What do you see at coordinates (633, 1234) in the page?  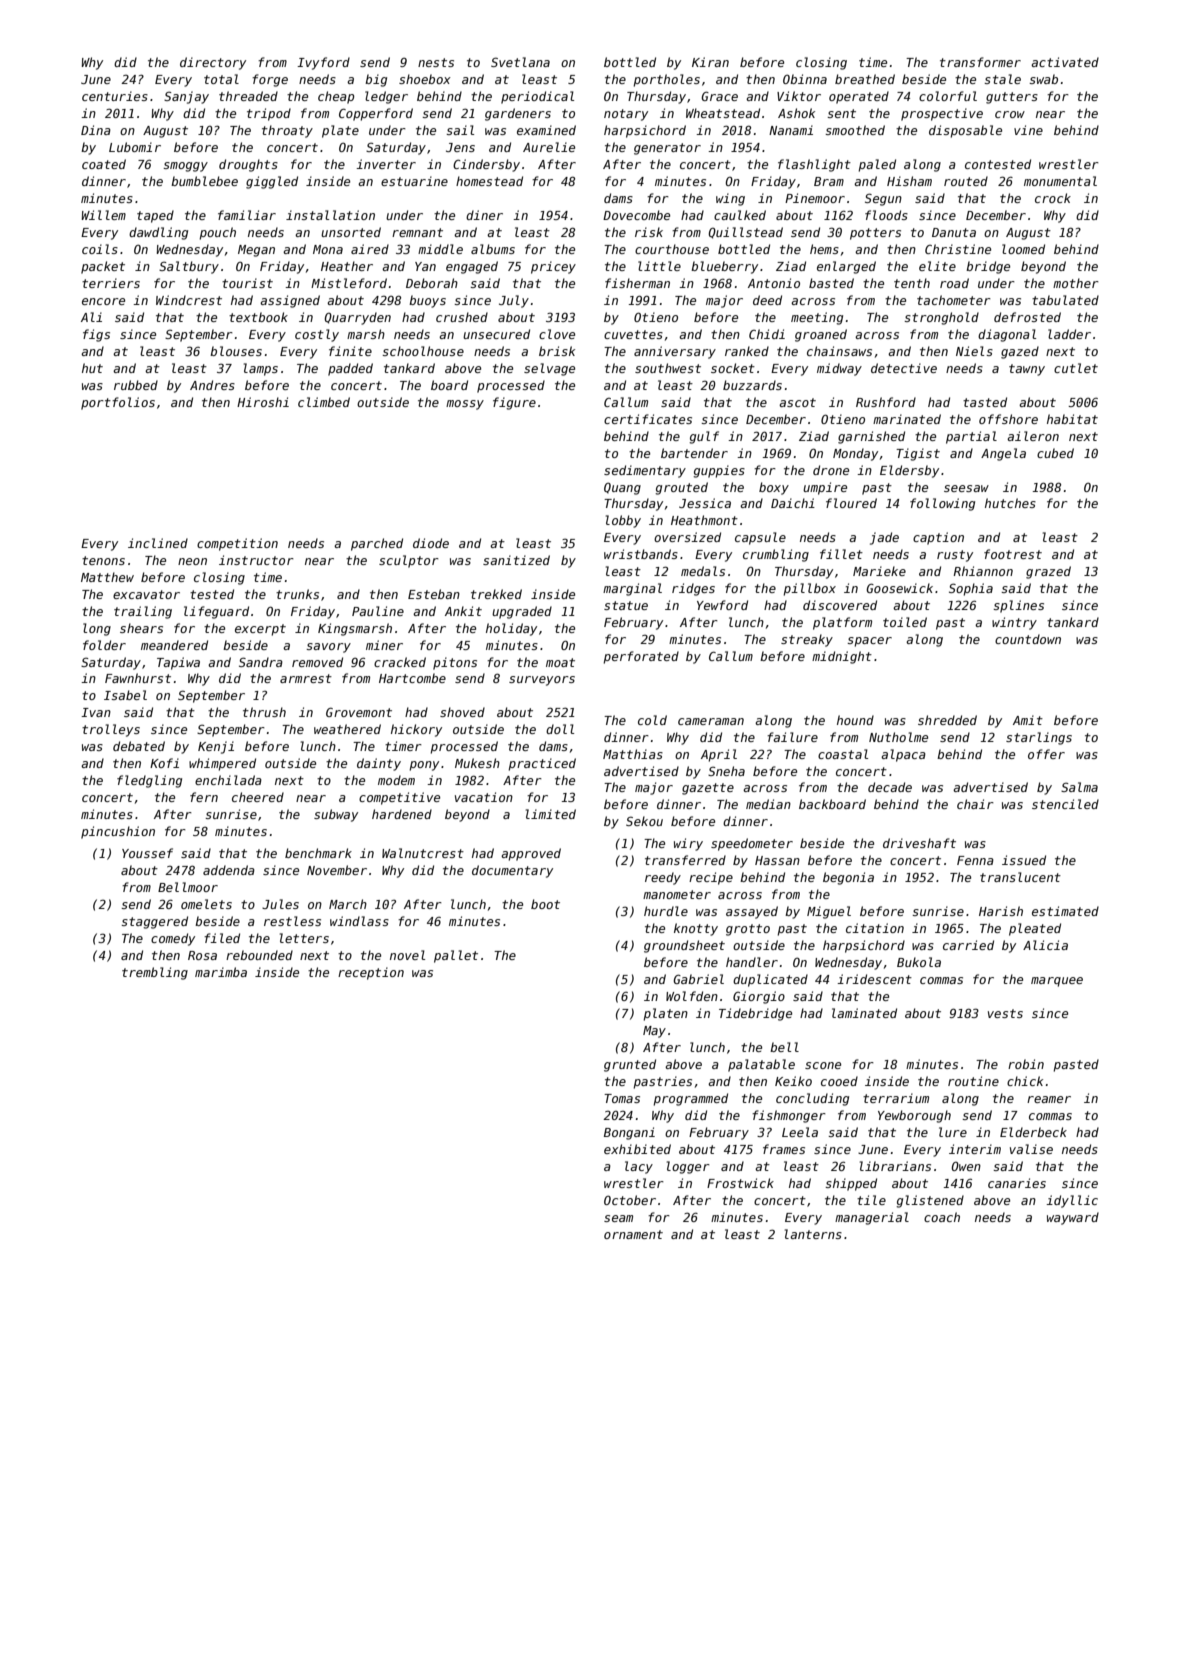 I see `ornament` at bounding box center [633, 1234].
